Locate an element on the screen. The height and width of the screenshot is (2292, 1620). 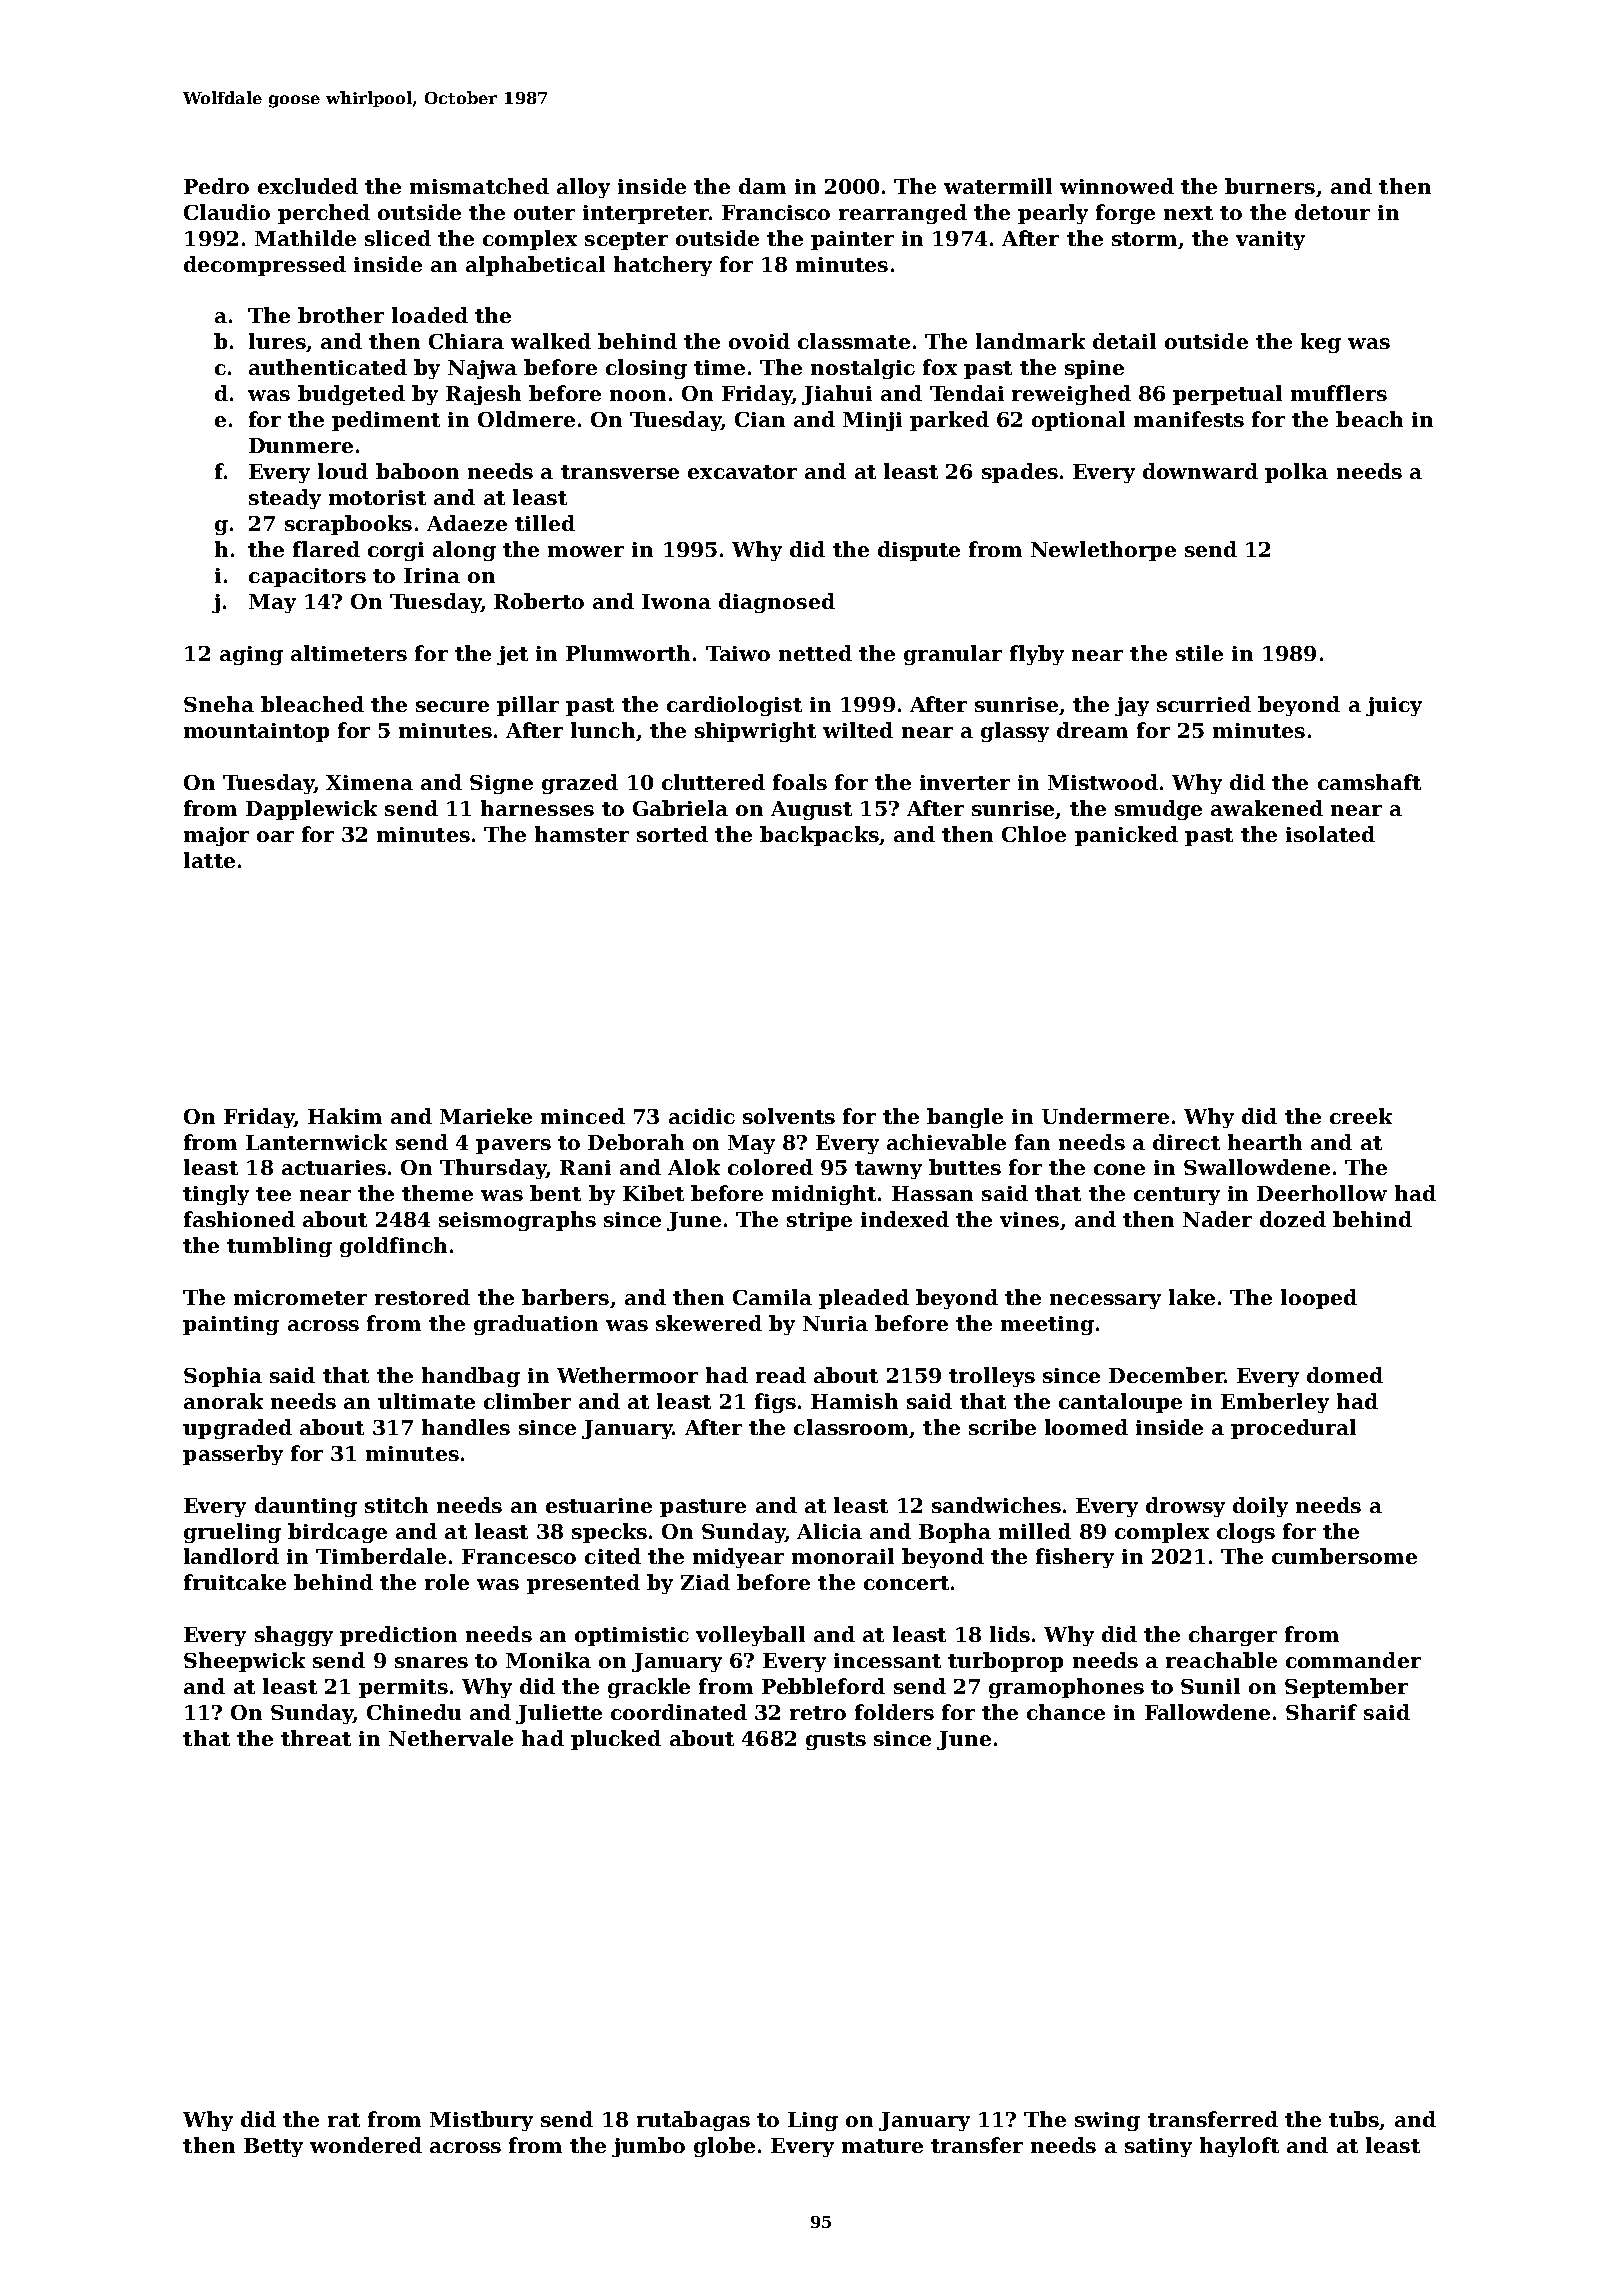
sliced is located at coordinates (398, 238).
